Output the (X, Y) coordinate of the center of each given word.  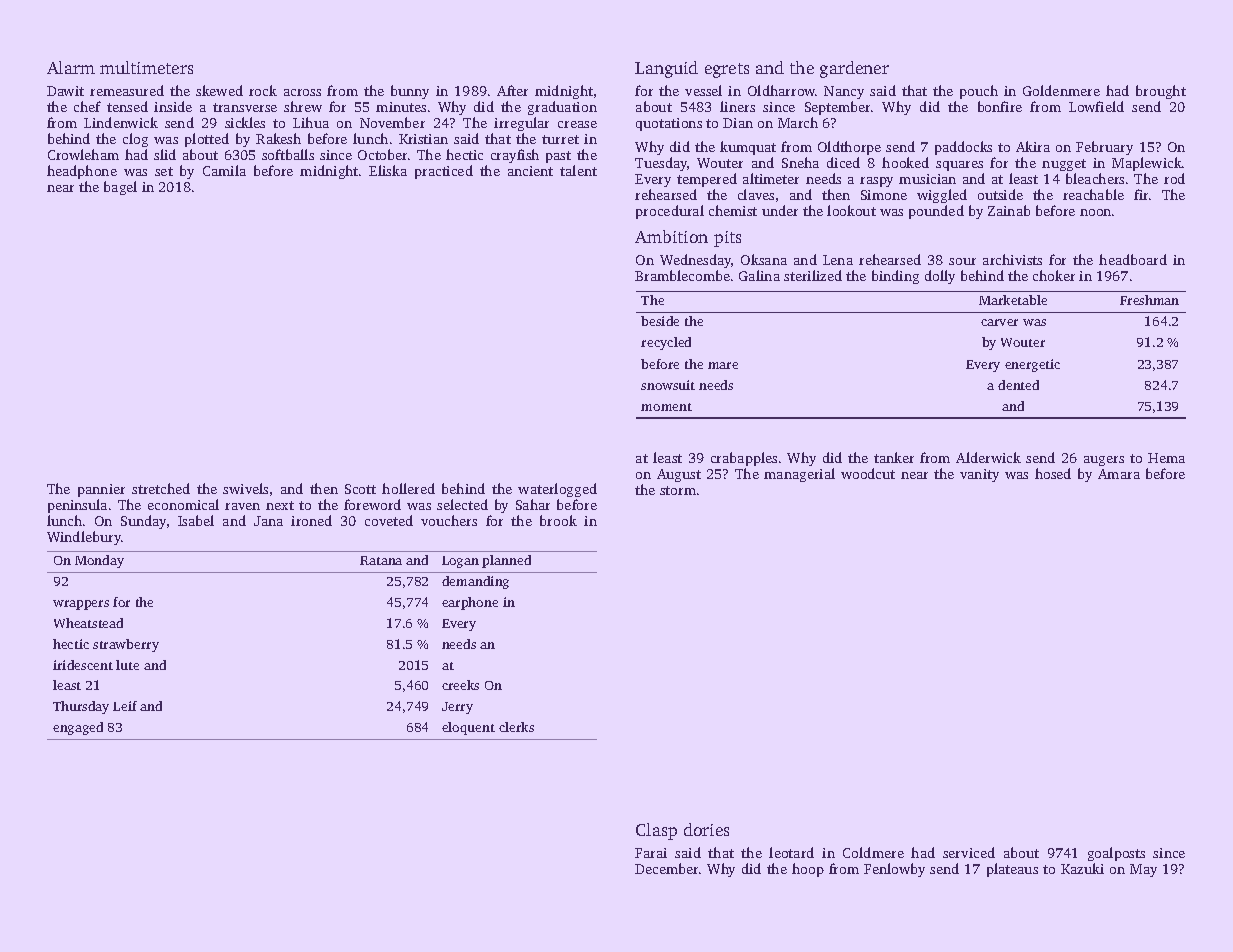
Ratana (381, 560)
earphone (470, 603)
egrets (727, 70)
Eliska (388, 170)
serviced (969, 852)
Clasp (656, 831)
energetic (1032, 365)
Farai (651, 853)
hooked (905, 162)
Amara (1119, 474)
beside (660, 321)
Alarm (71, 67)
